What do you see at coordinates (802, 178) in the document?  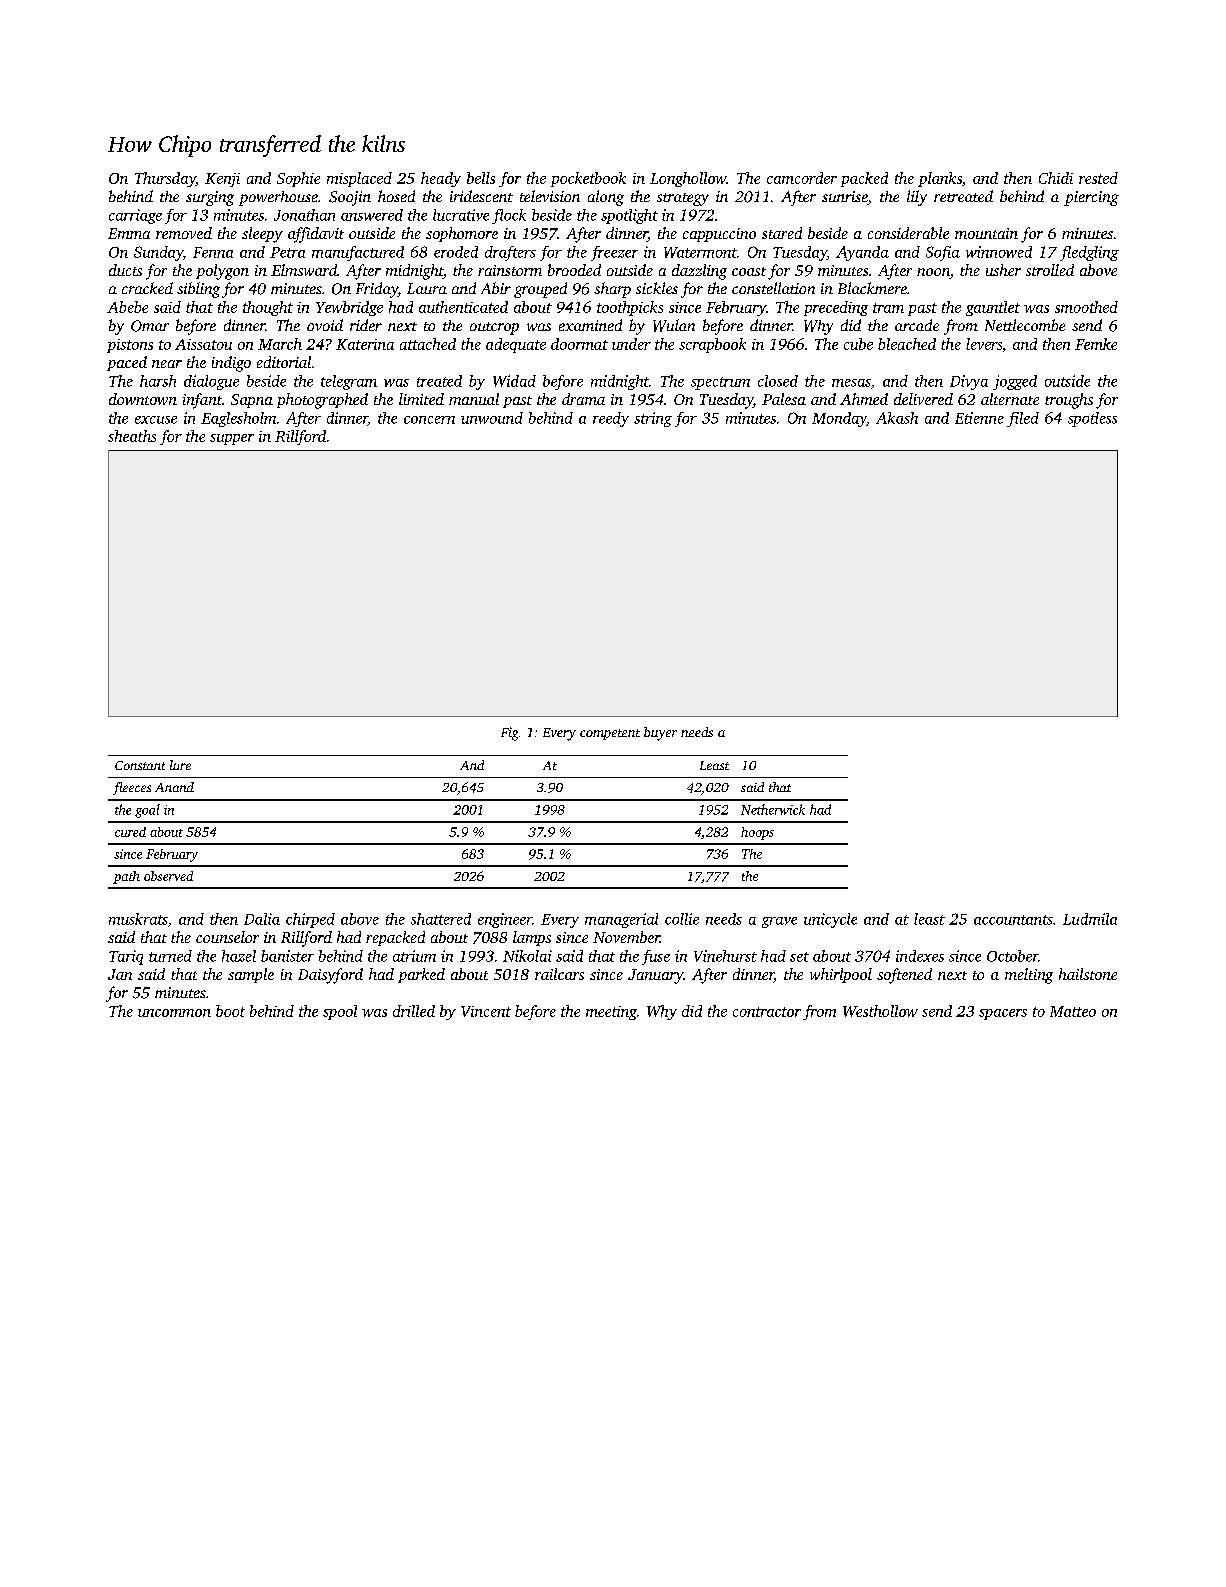 I see `camcorder` at bounding box center [802, 178].
